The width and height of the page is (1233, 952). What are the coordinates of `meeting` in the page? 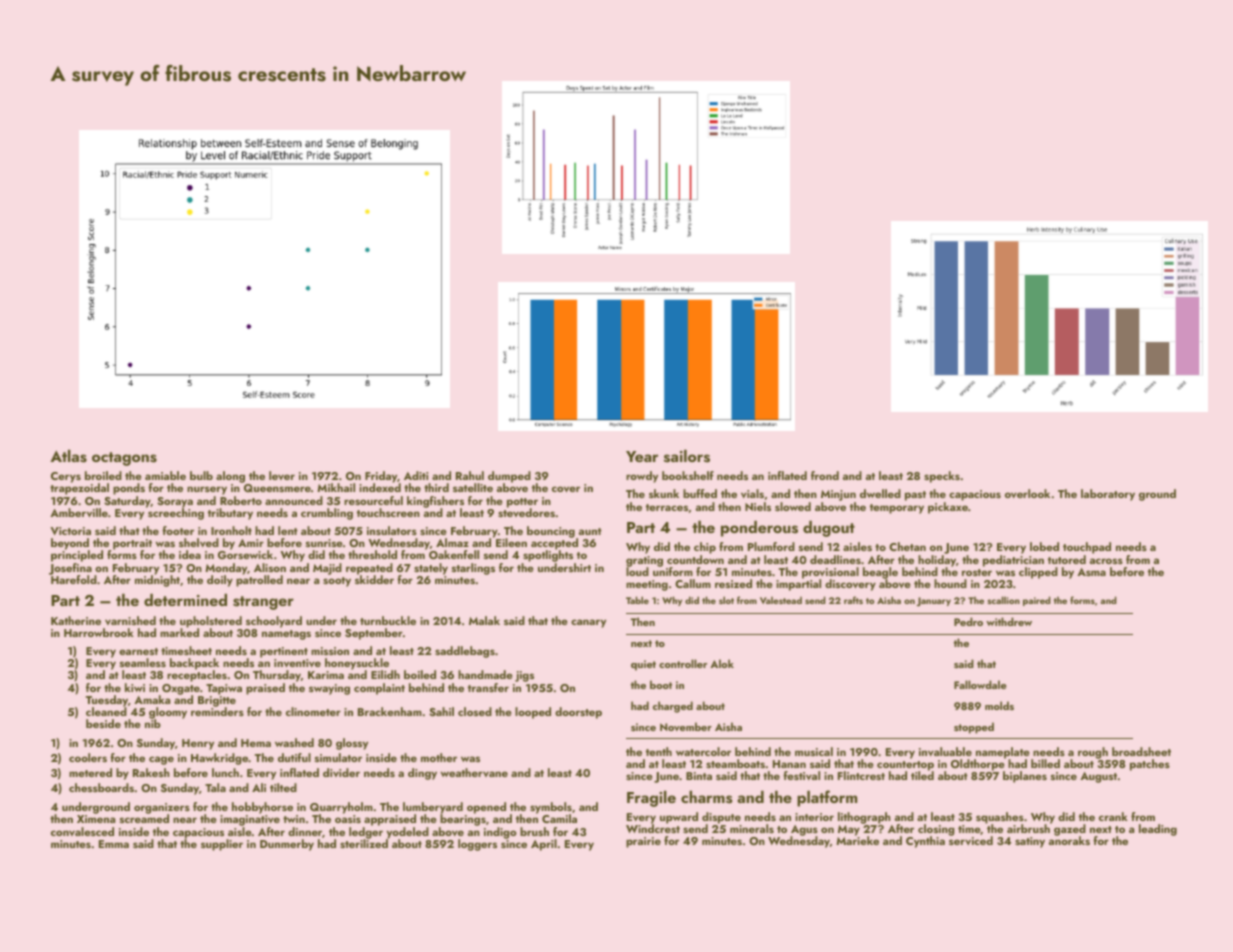 It's located at (647, 585).
